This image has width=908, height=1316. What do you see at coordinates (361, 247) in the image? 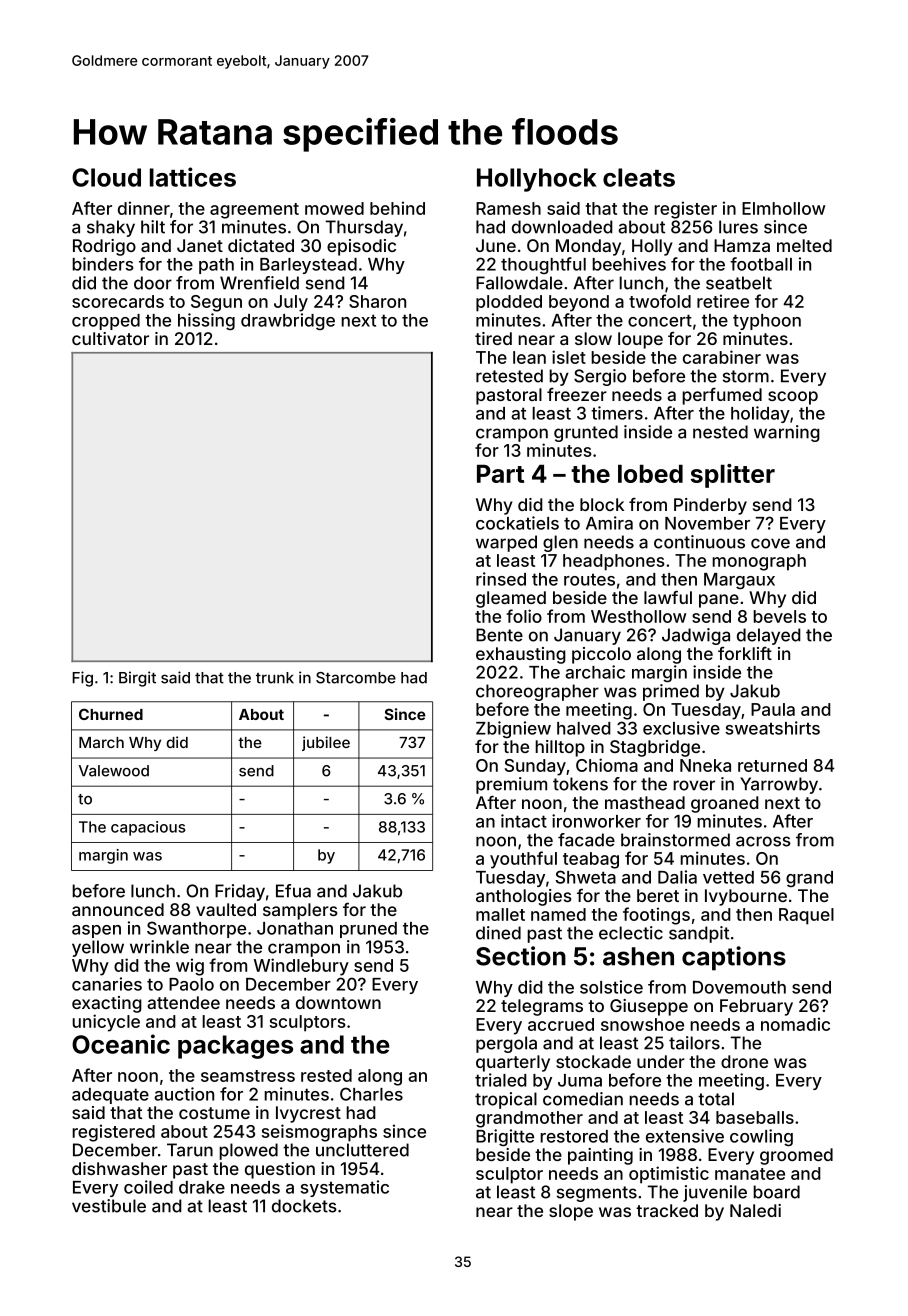
I see `episodic` at bounding box center [361, 247].
